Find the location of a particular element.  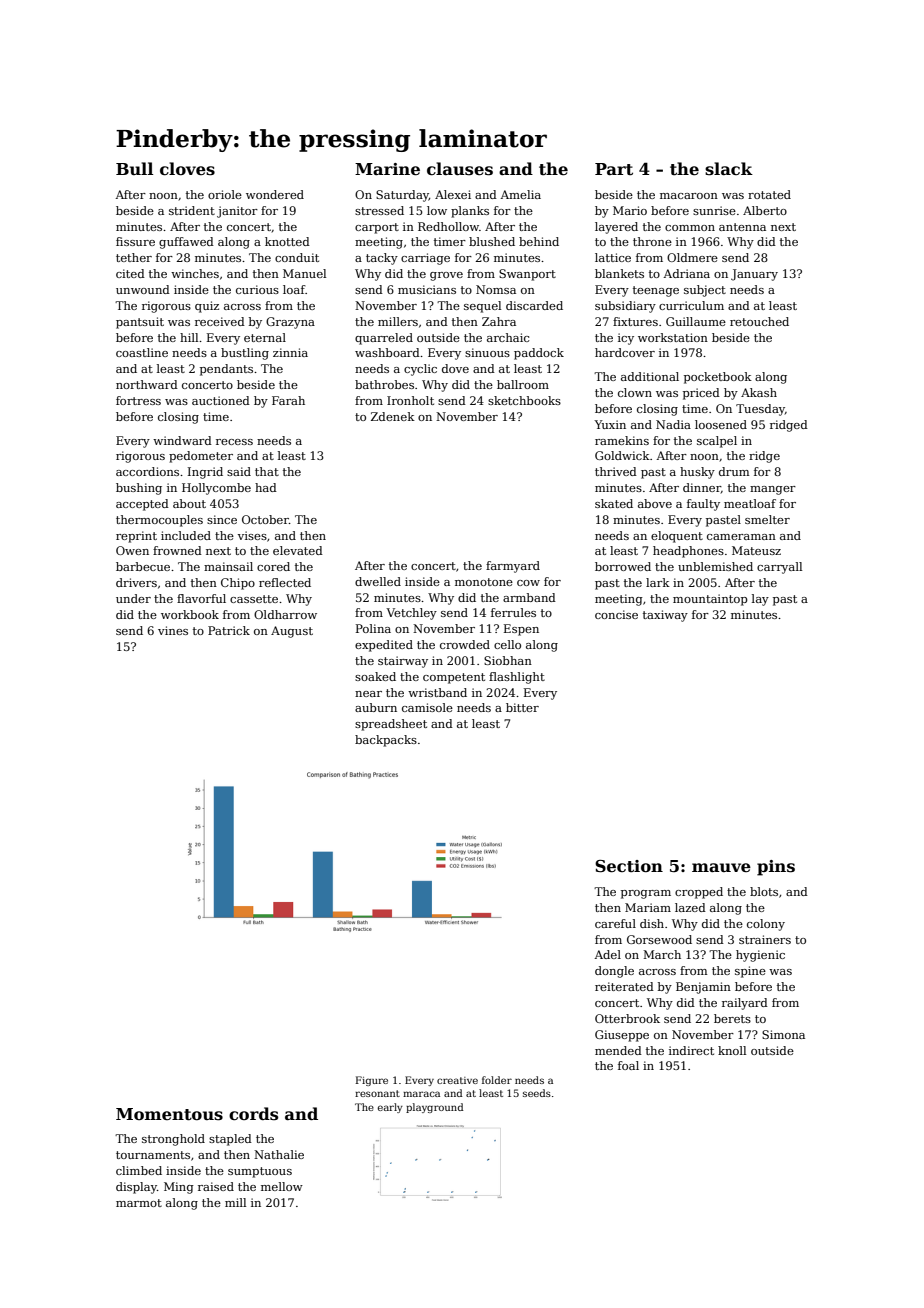

knoll is located at coordinates (732, 1050).
